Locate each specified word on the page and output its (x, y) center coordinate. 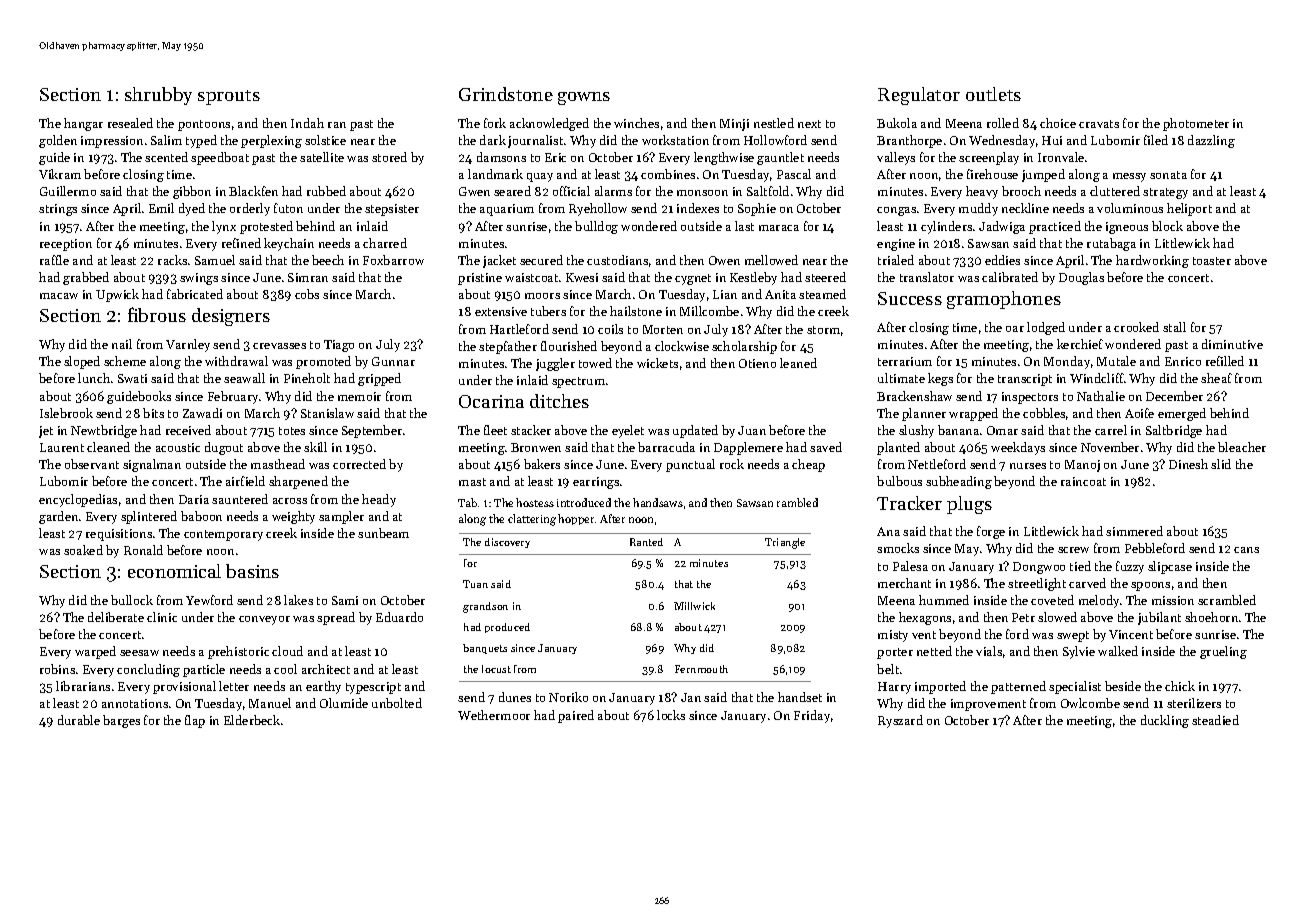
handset (800, 697)
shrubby (158, 96)
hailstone (636, 311)
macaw (59, 296)
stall (1174, 327)
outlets (993, 94)
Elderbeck (252, 720)
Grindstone (506, 94)
